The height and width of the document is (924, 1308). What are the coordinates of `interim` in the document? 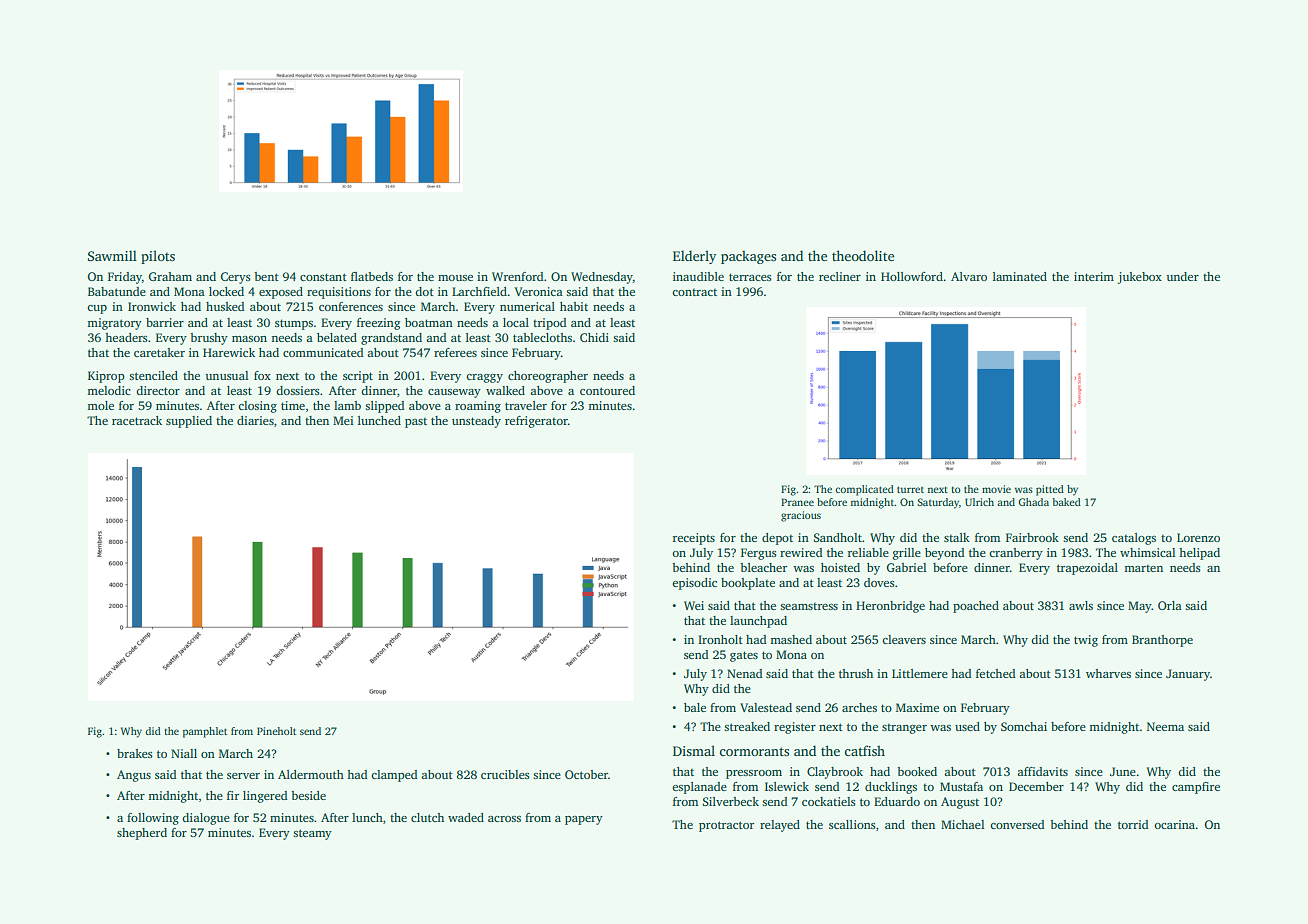 It's located at (1094, 276).
